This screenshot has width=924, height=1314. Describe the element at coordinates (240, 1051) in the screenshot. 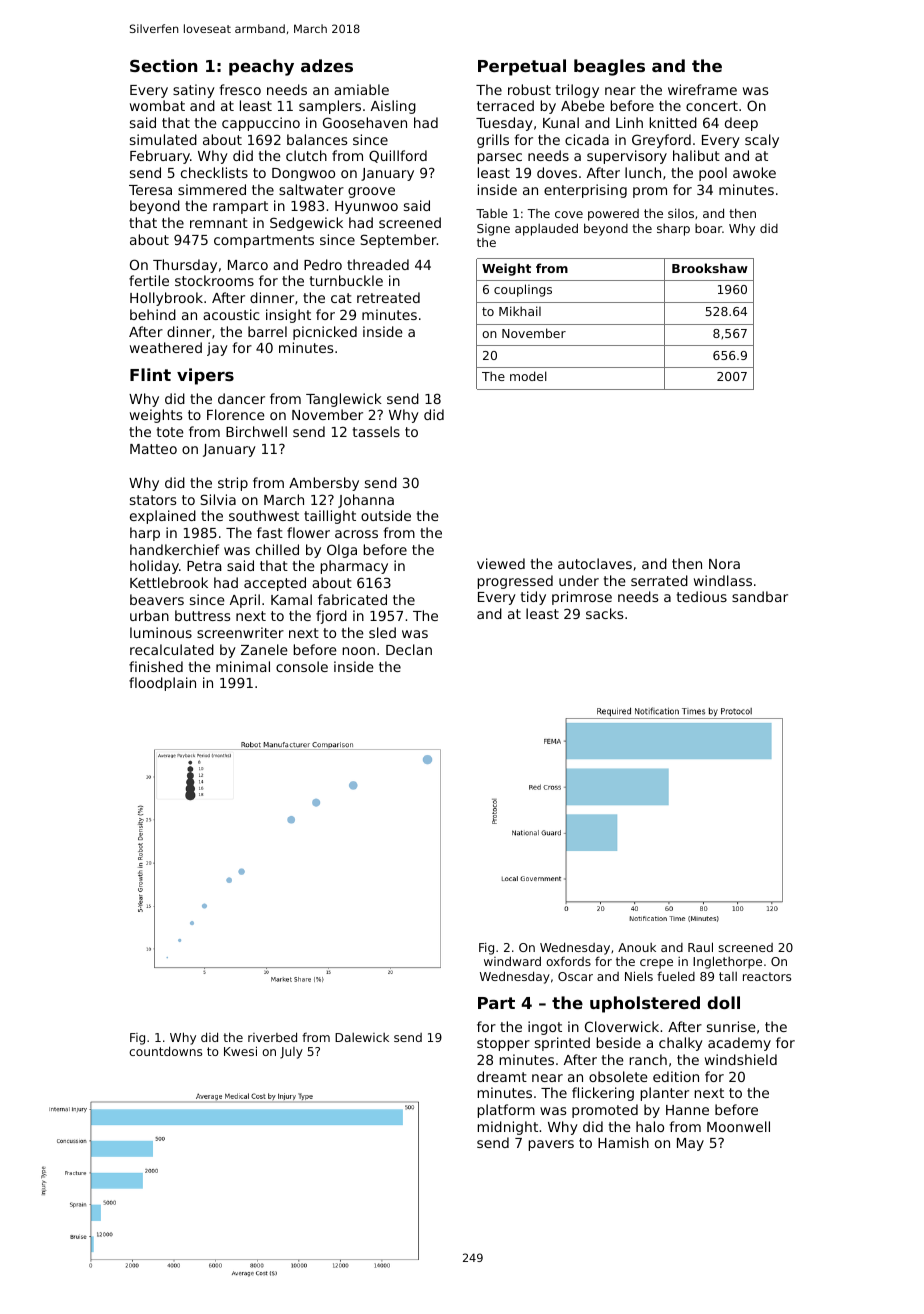

I see `Kwesi` at that location.
